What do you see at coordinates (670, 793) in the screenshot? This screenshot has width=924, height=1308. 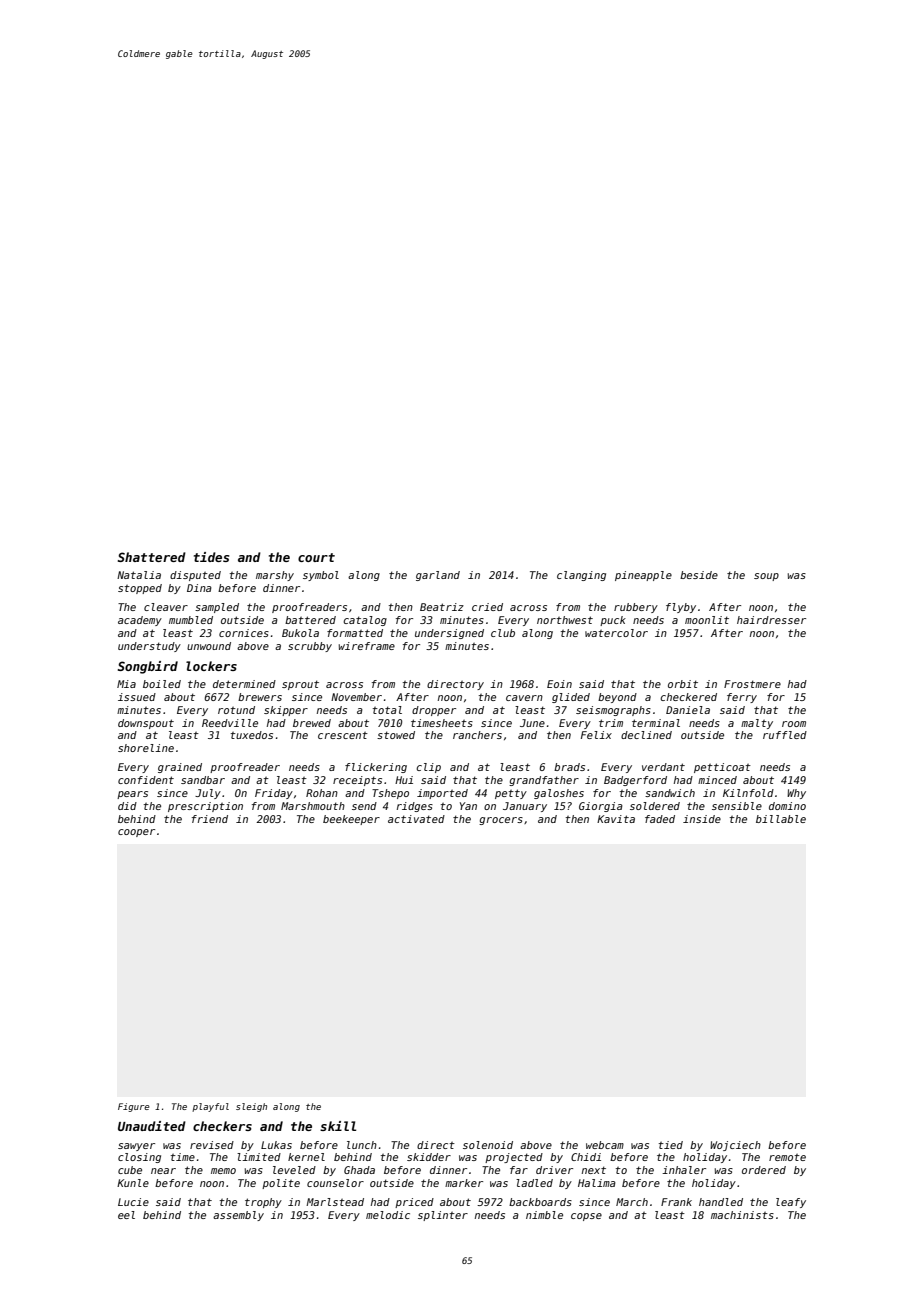 I see `sandwich` at bounding box center [670, 793].
